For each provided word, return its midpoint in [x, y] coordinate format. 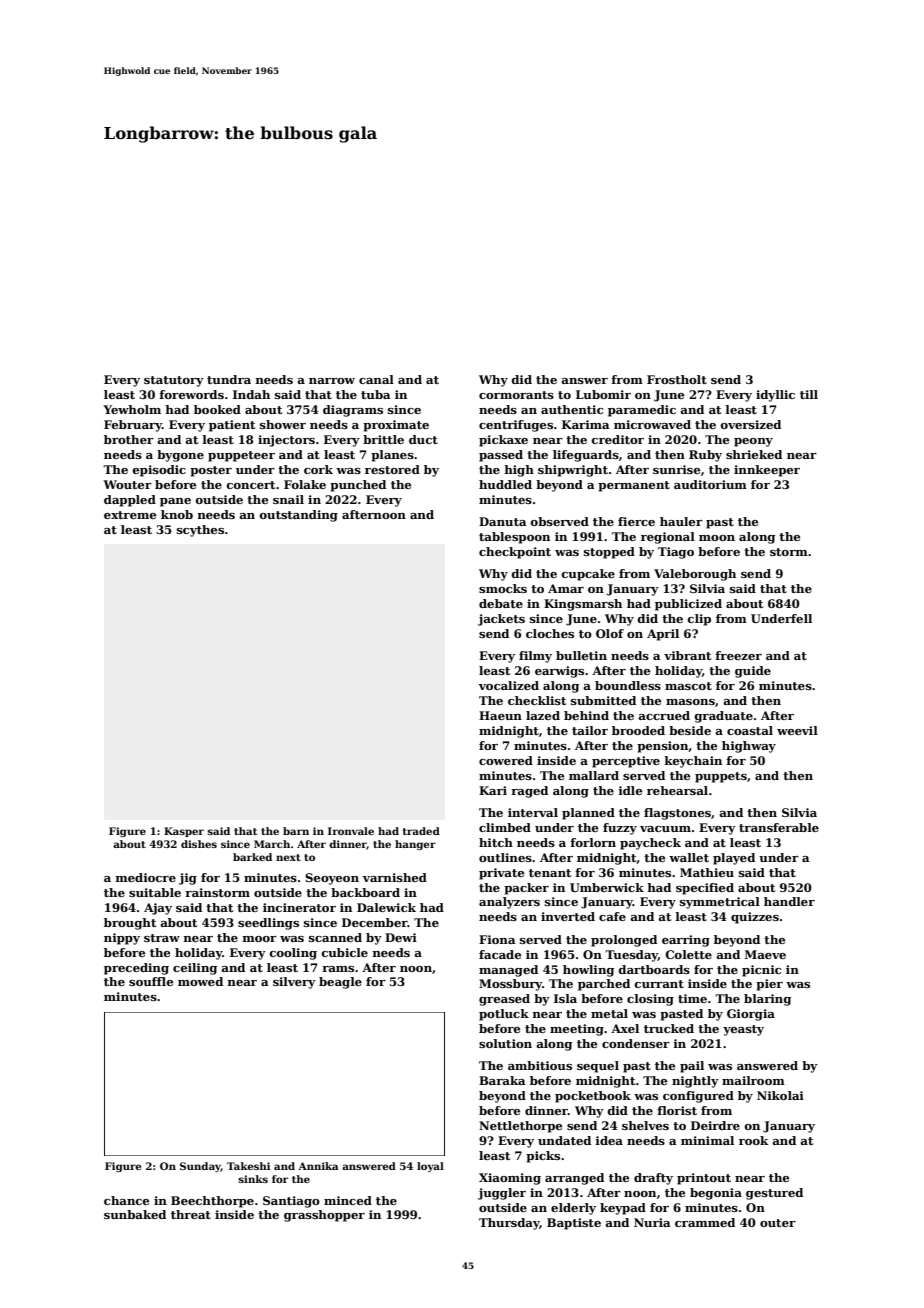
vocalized [509, 685]
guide [753, 672]
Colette [688, 954]
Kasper [184, 832]
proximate [396, 426]
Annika [318, 1166]
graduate [724, 717]
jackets [501, 620]
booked [217, 409]
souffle [151, 981]
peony [753, 442]
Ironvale [351, 831]
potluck [504, 1015]
